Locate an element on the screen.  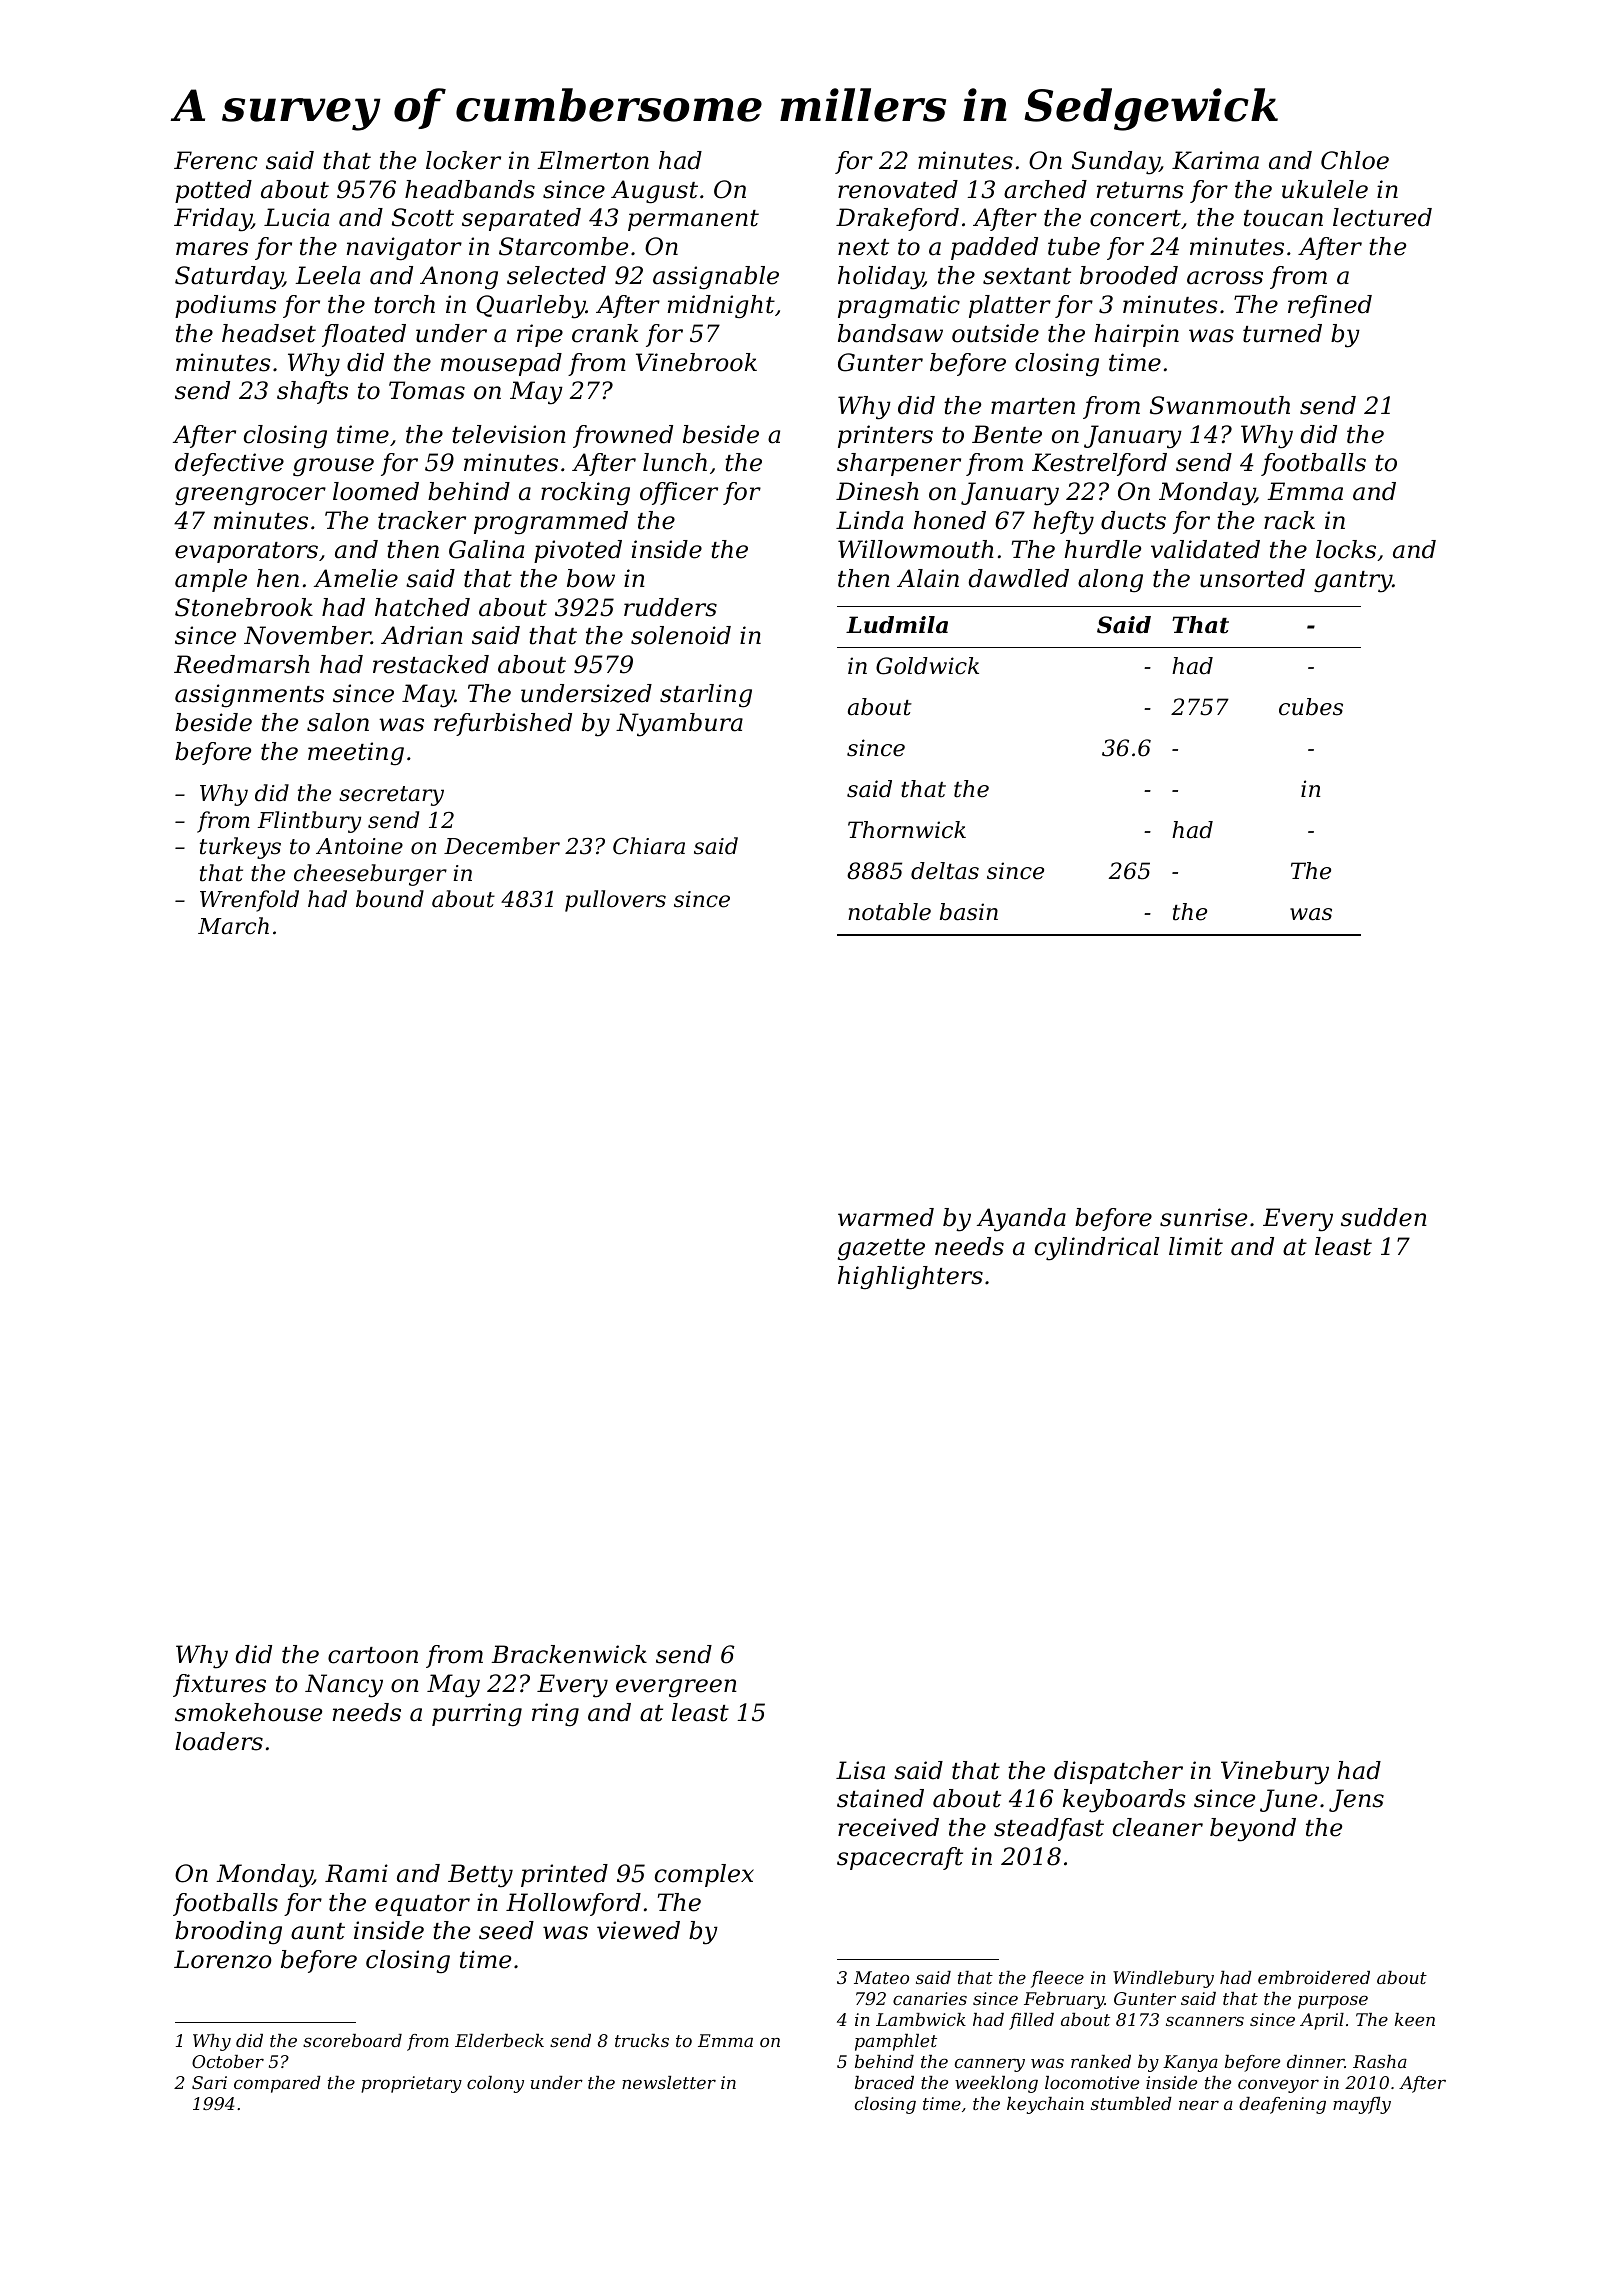
Kanya is located at coordinates (1190, 2063).
